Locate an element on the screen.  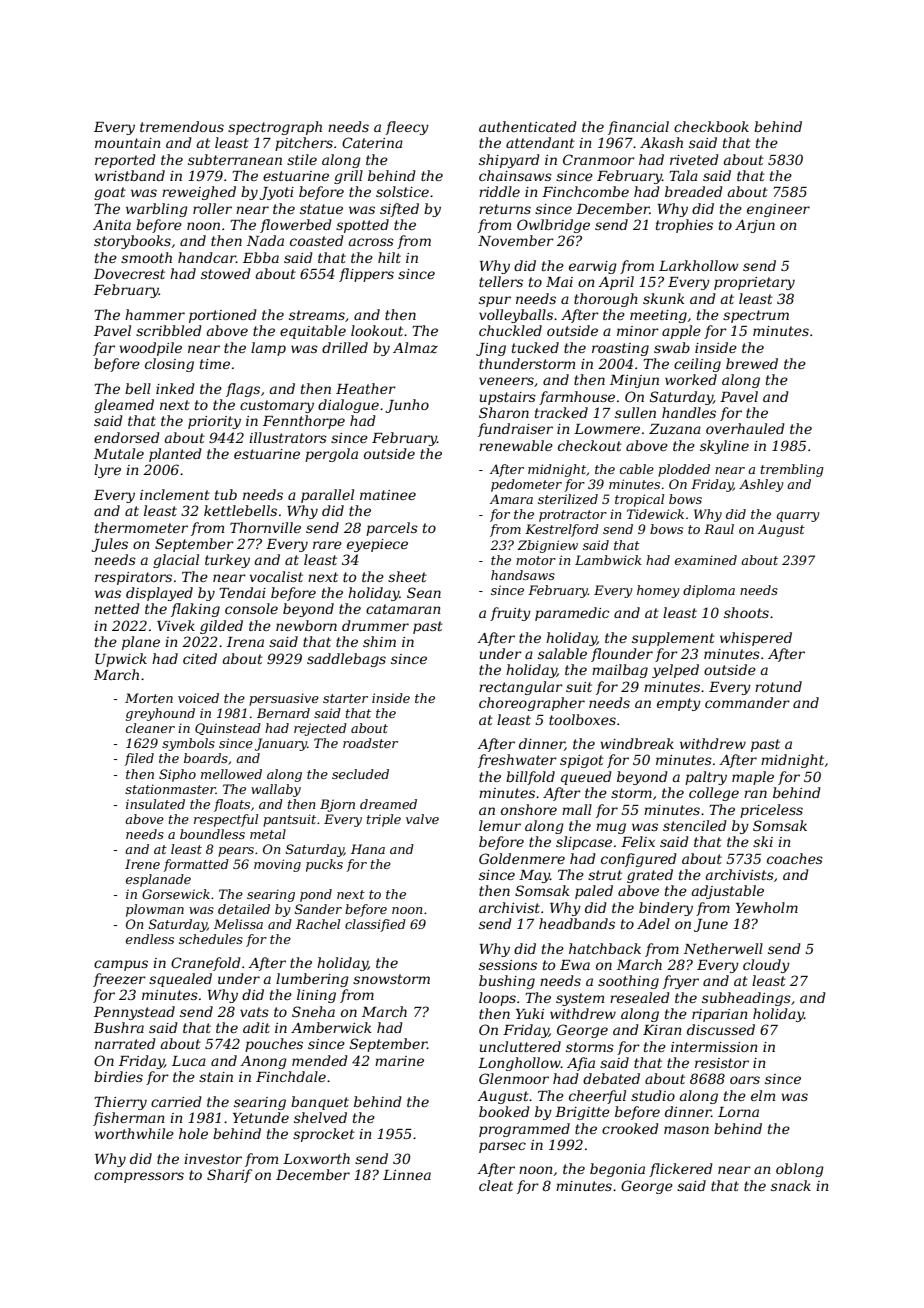
Jules is located at coordinates (109, 545).
